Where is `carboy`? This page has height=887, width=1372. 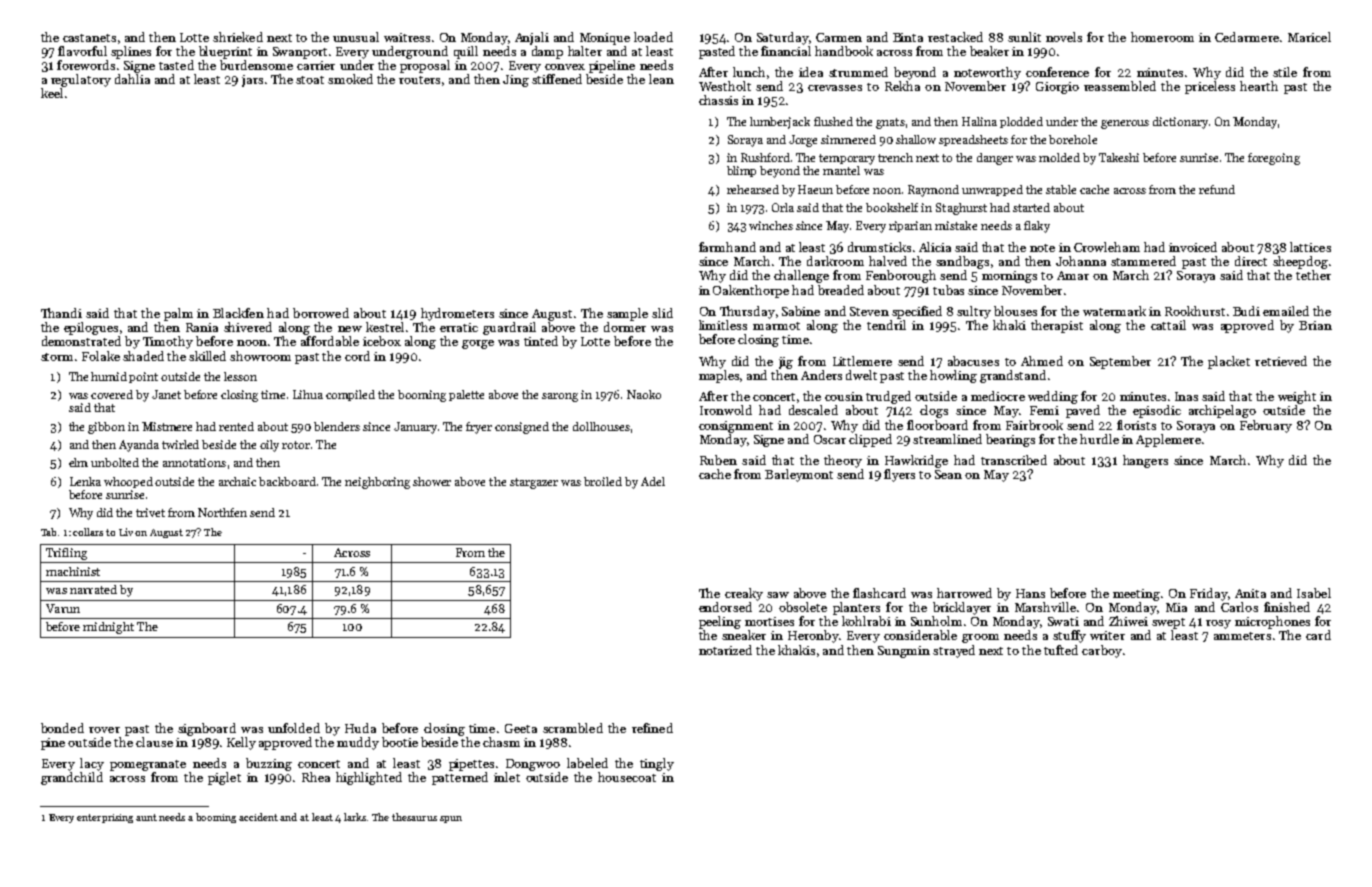
carboy is located at coordinates (1102, 651).
